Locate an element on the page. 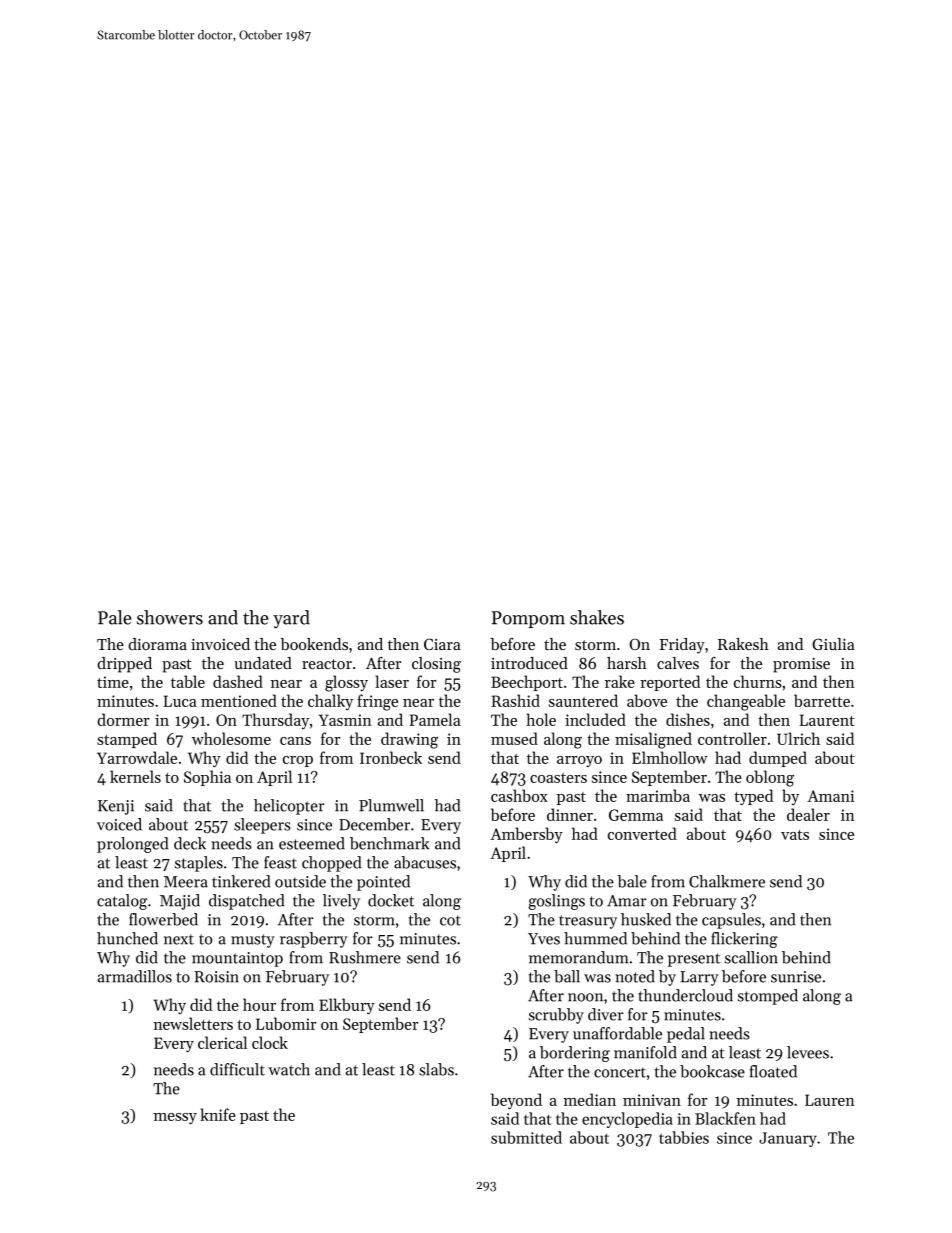 This document has height=1233, width=952. flickering is located at coordinates (744, 940).
